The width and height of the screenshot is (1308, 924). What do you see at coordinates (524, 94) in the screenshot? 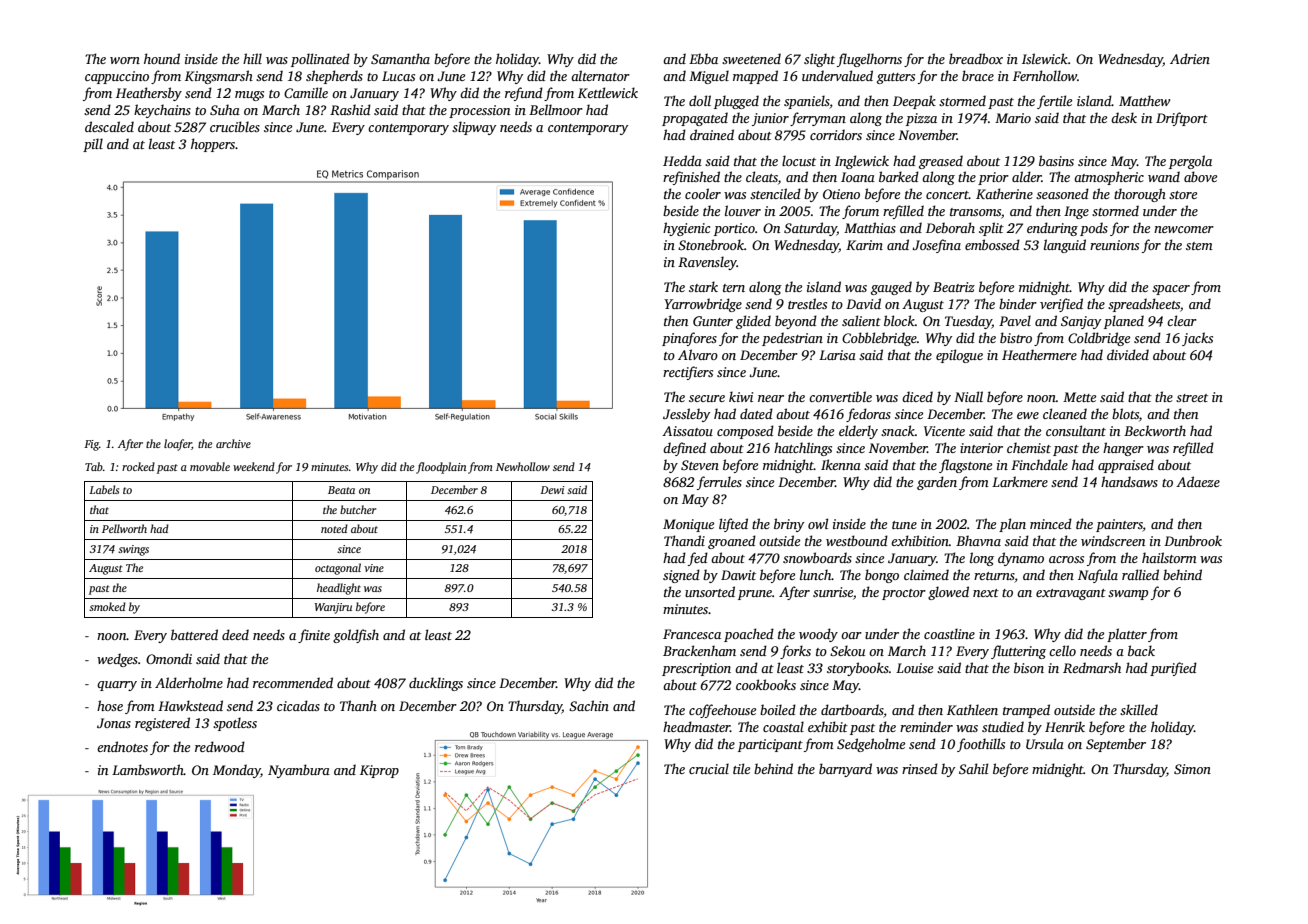
I see `refund` at bounding box center [524, 94].
